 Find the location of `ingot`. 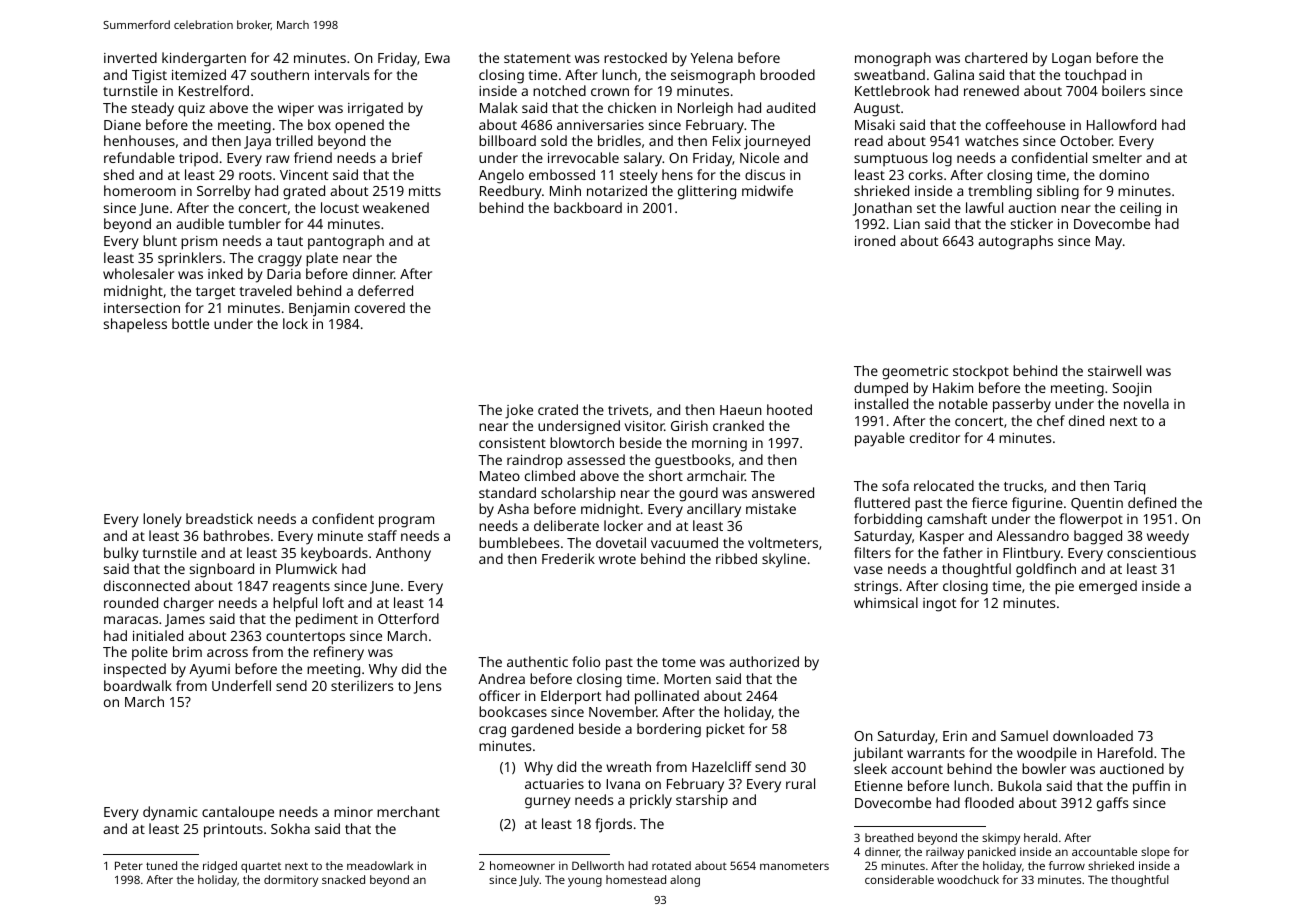

ingot is located at coordinates (939, 605).
